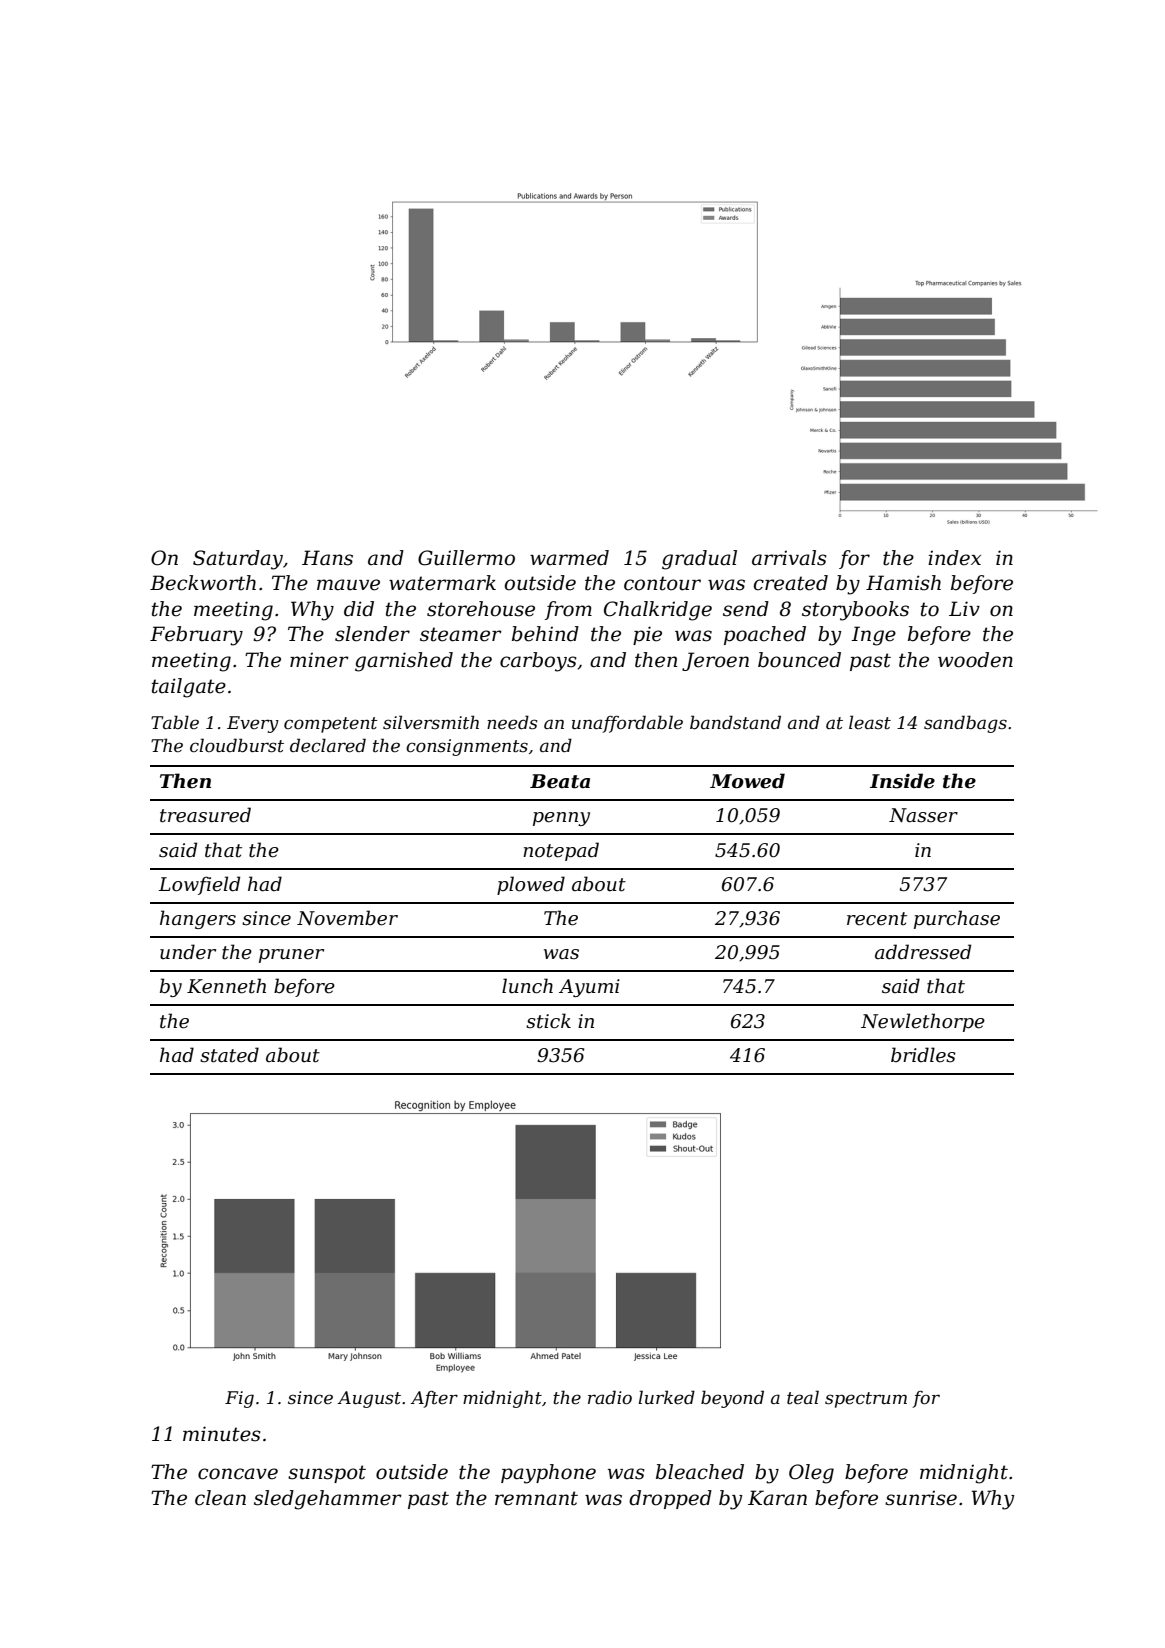  Describe the element at coordinates (923, 815) in the page. I see `Nasser` at that location.
